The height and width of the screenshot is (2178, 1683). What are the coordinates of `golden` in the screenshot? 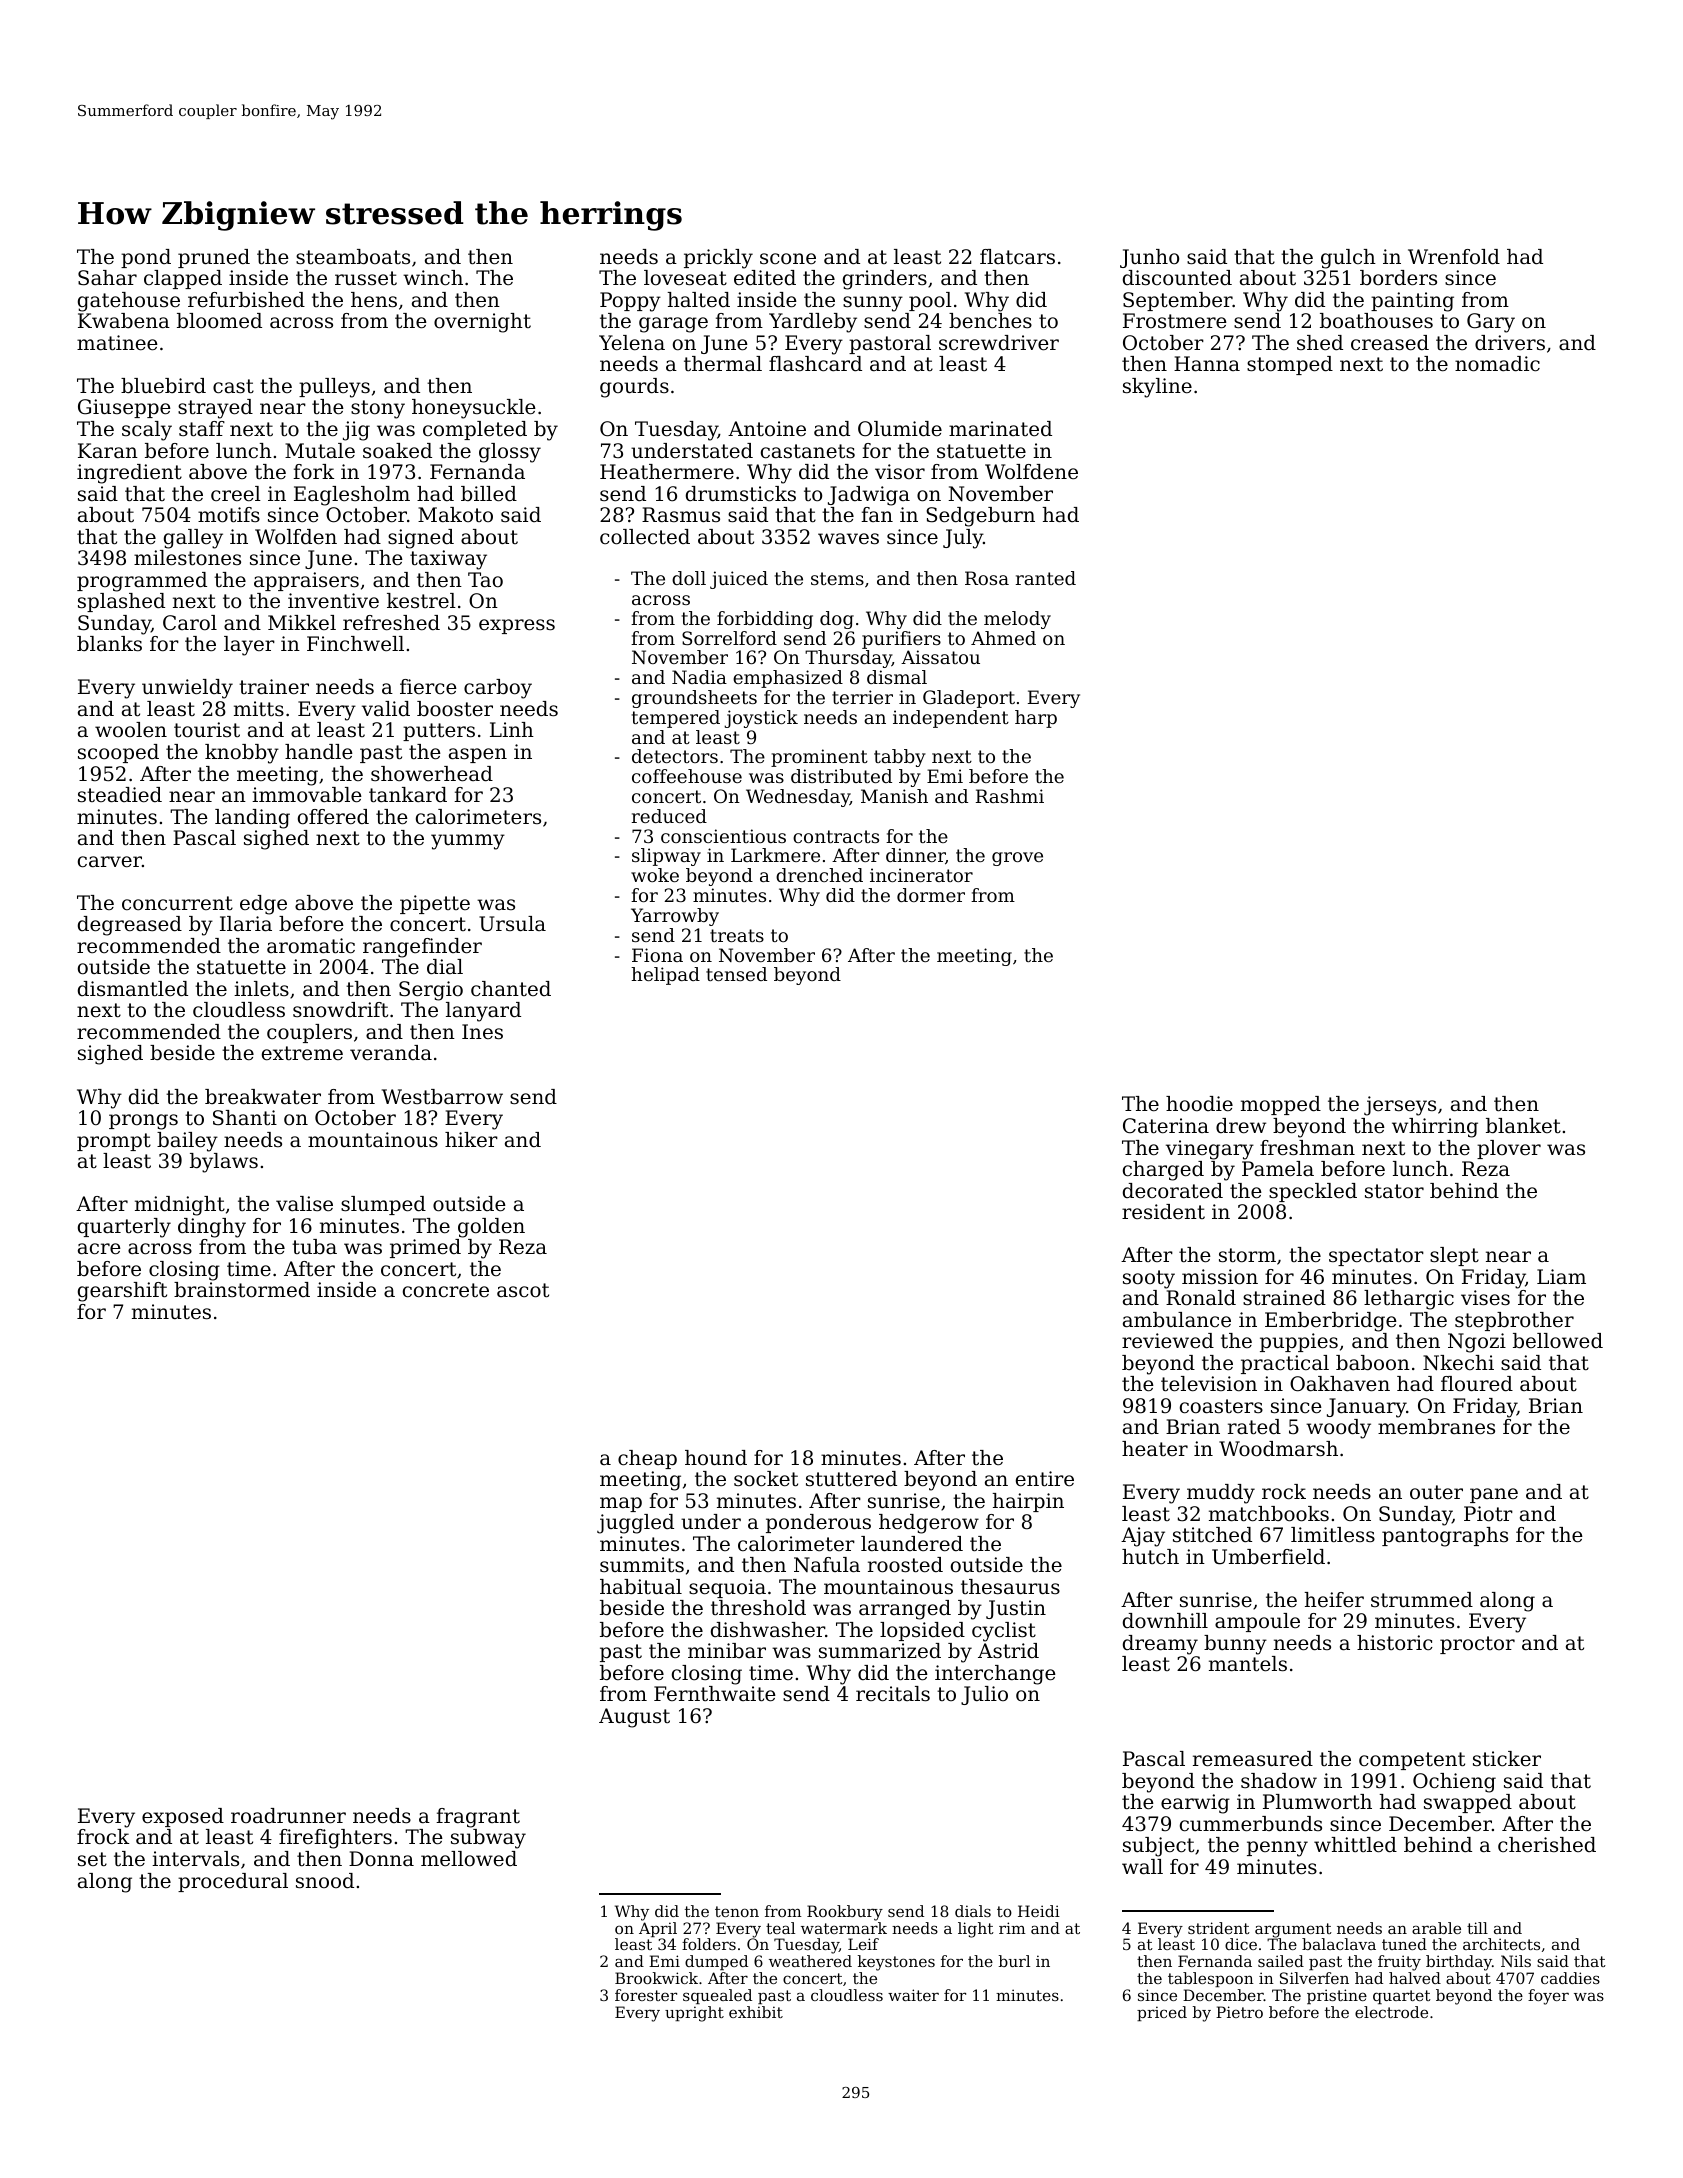 It's located at (491, 1228).
